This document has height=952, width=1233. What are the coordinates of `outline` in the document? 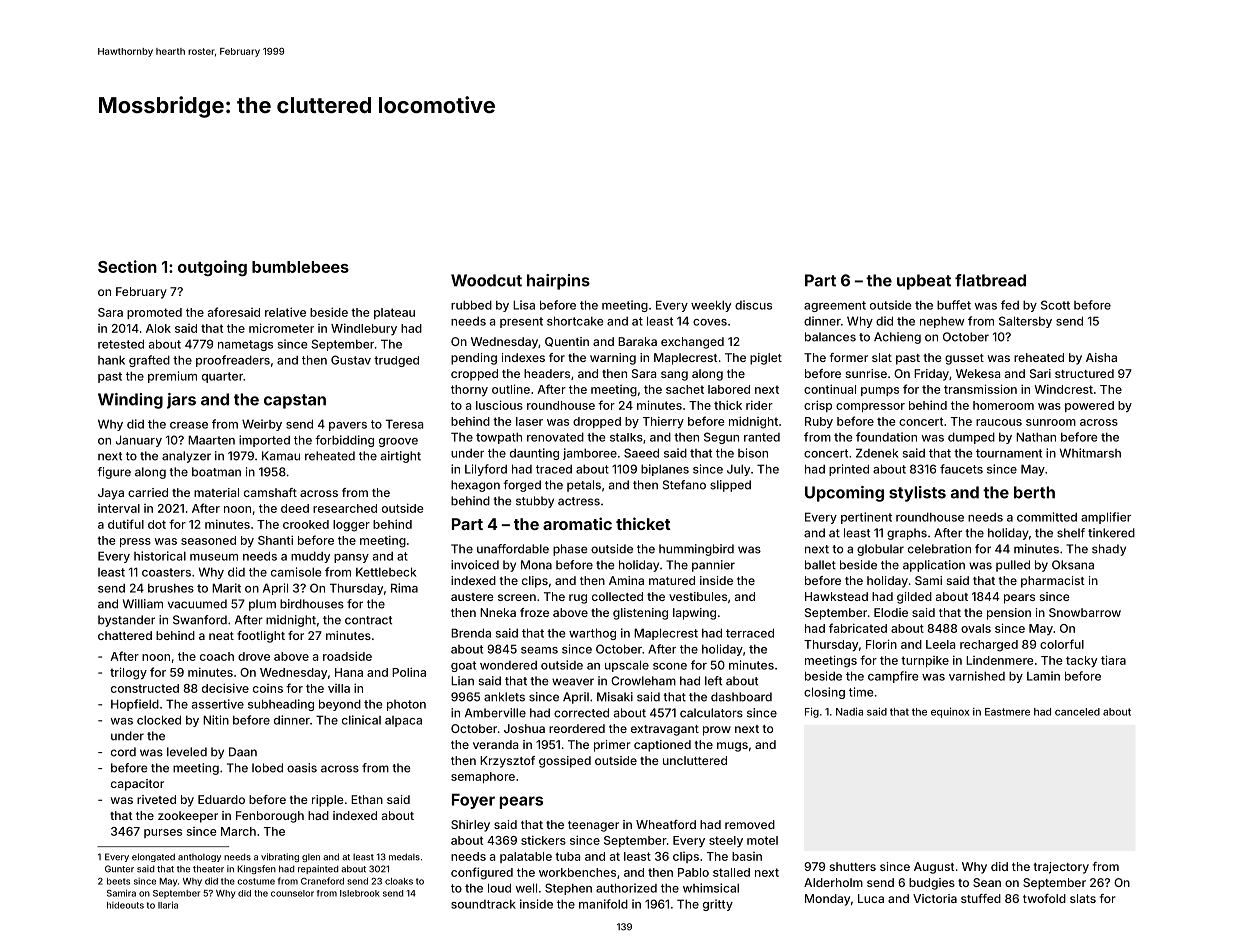 It's located at (511, 389).
